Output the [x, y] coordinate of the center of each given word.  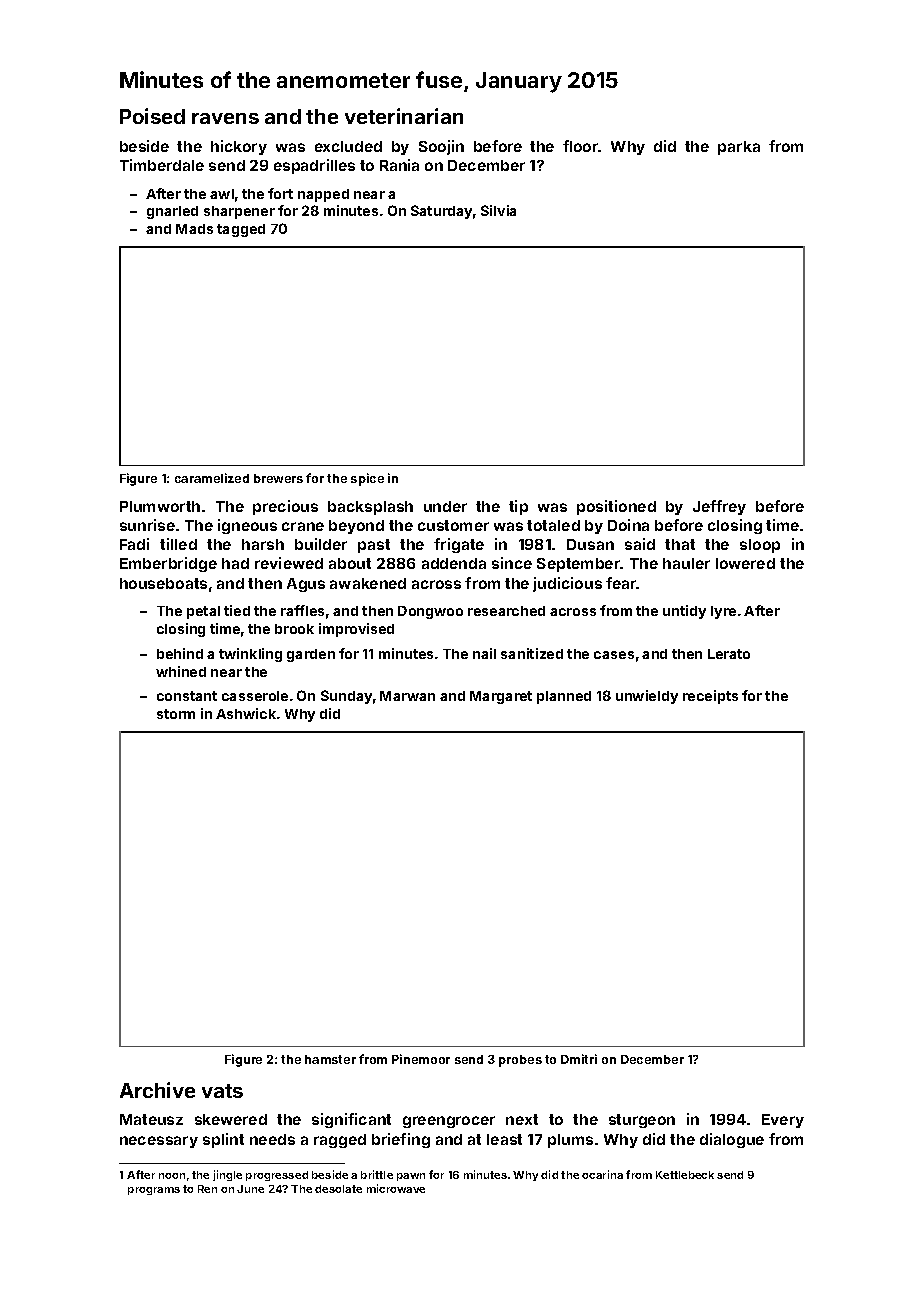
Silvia [498, 210]
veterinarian [404, 116]
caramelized [212, 478]
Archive [157, 1090]
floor [581, 146]
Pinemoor [421, 1059]
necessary [159, 1142]
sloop [760, 546]
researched [506, 611]
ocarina [602, 1174]
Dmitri [579, 1059]
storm [176, 714]
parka [739, 148]
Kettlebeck [685, 1175]
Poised [152, 116]
